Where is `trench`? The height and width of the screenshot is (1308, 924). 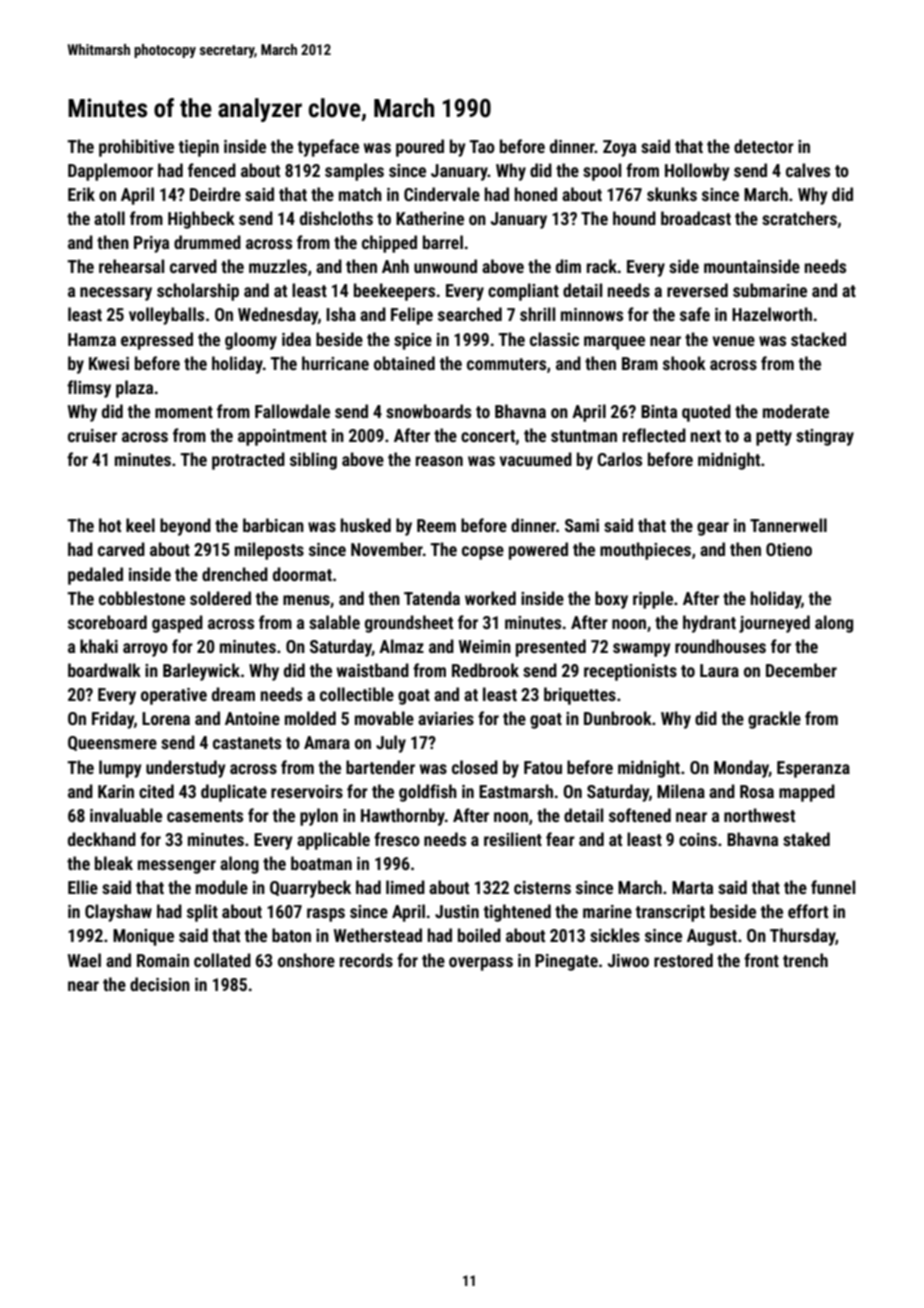
trench is located at coordinates (805, 960).
